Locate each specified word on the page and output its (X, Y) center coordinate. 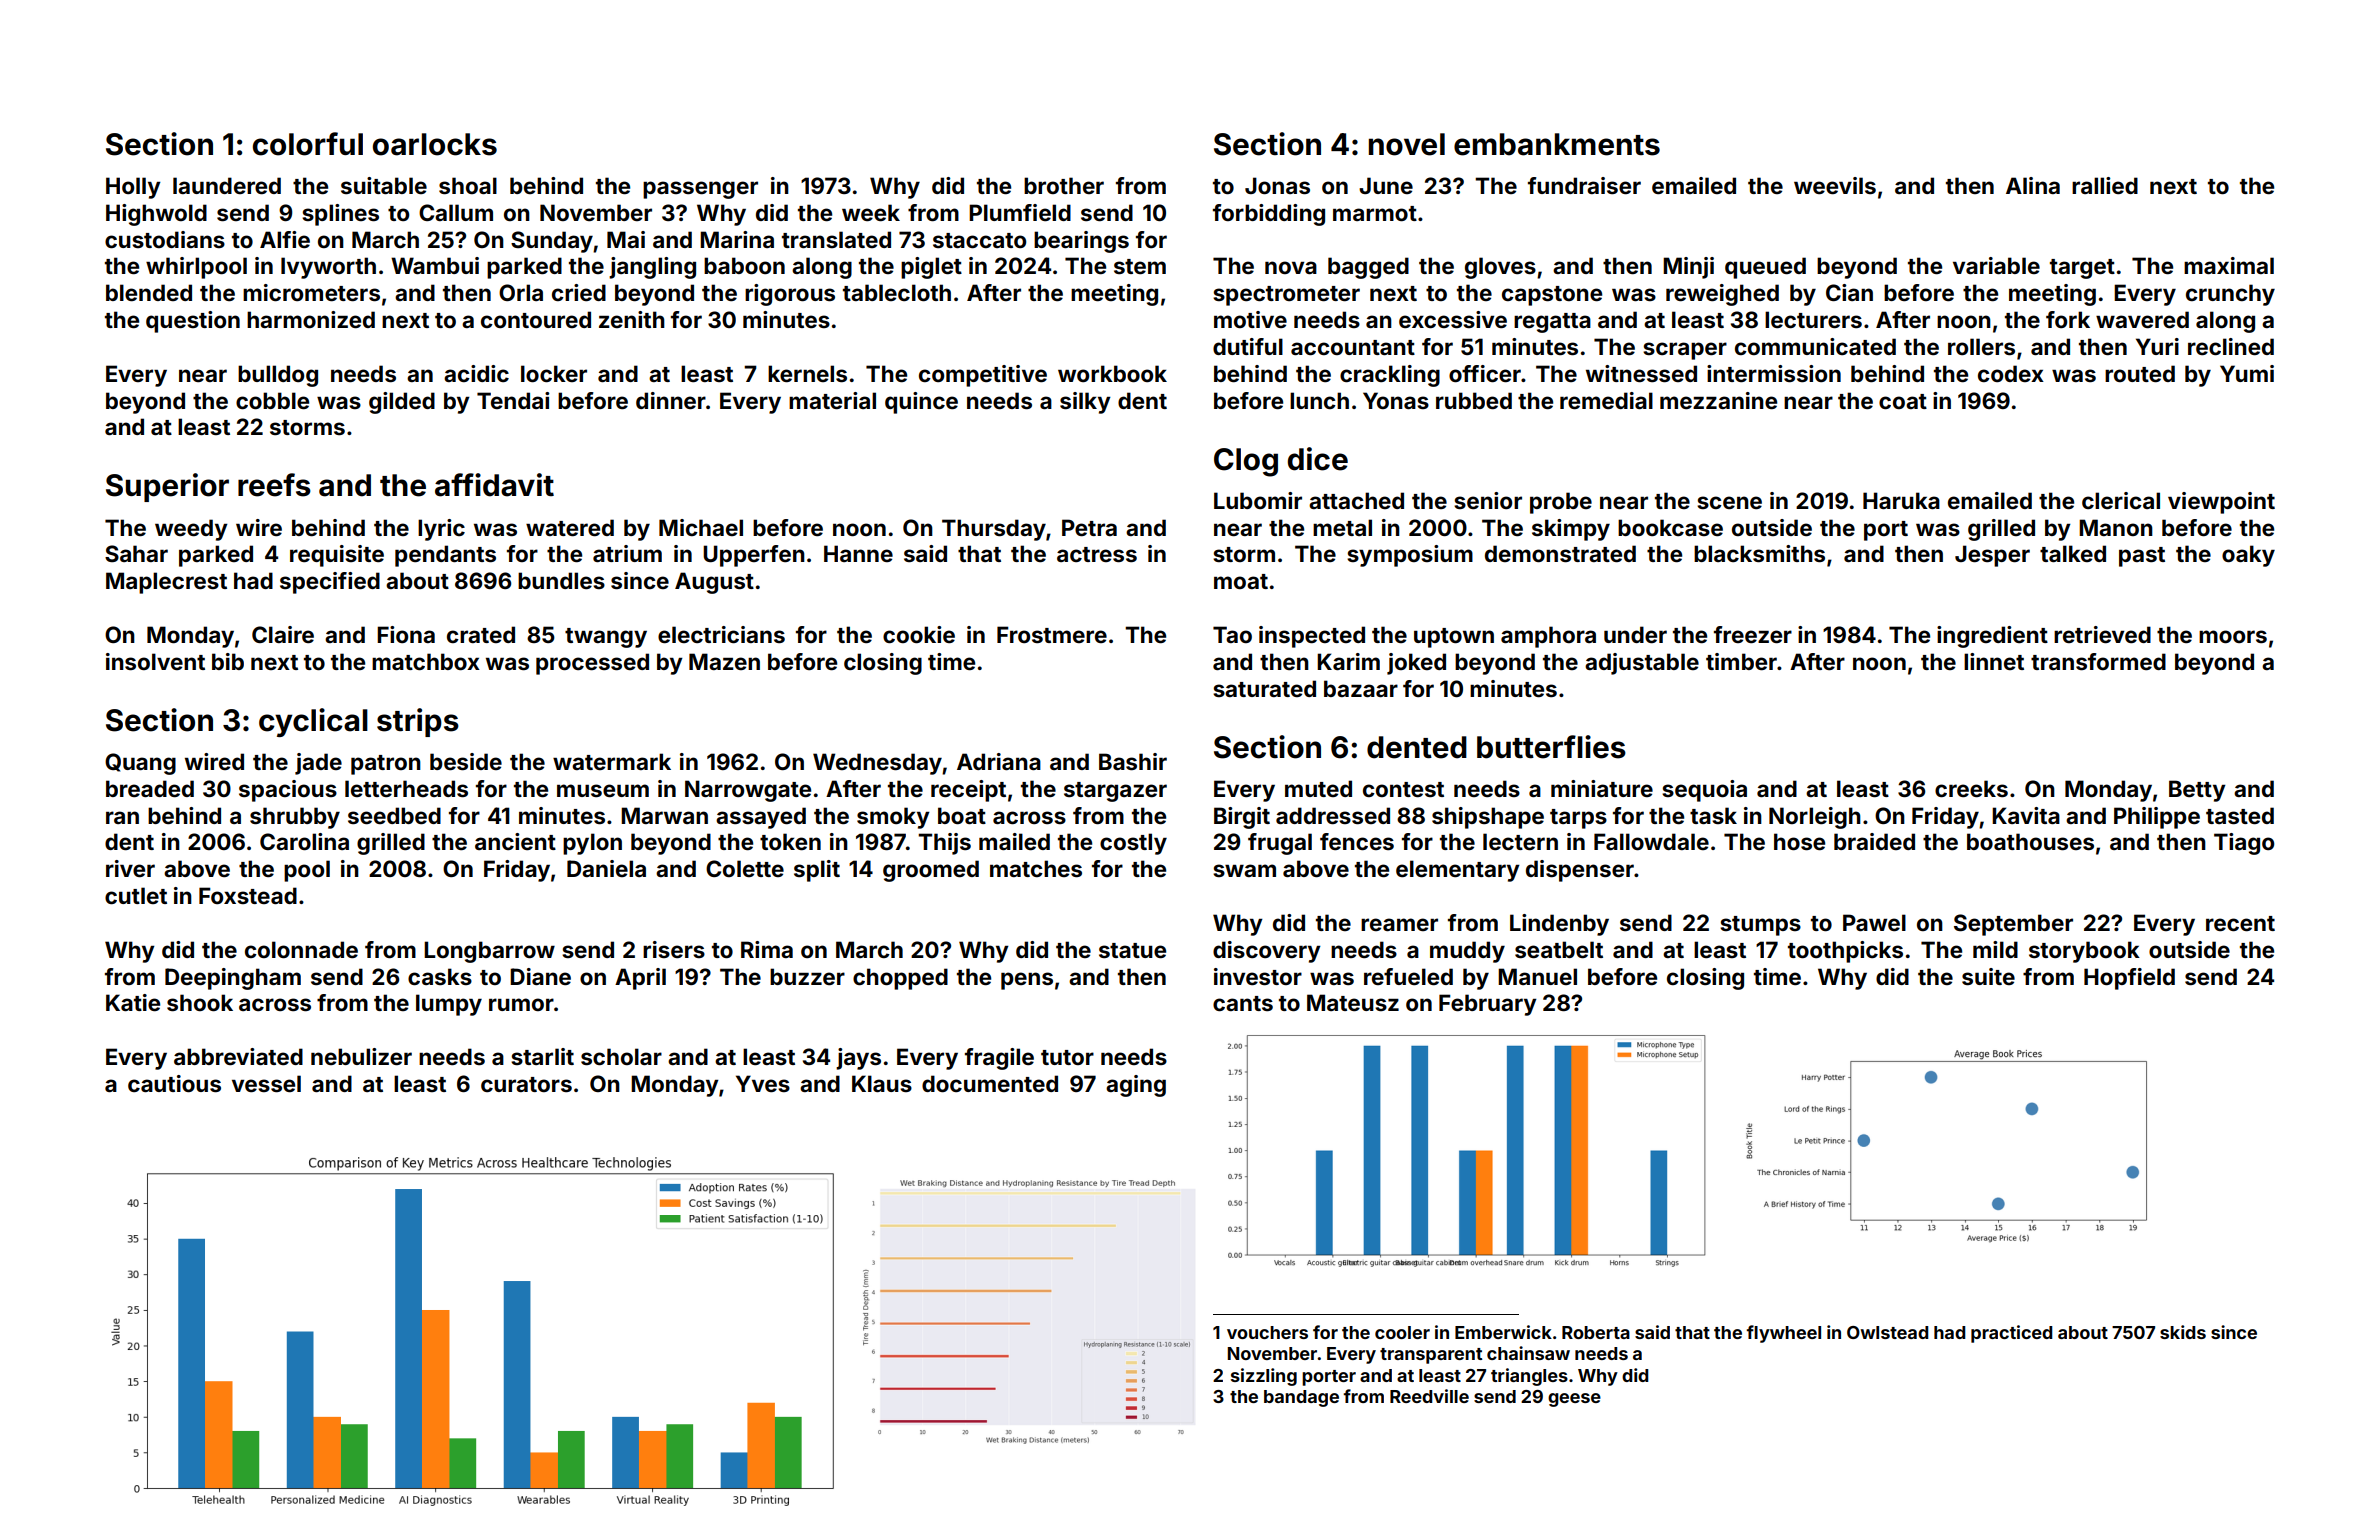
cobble (272, 400)
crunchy (2230, 295)
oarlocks (435, 144)
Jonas (1277, 186)
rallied (2105, 185)
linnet (1994, 661)
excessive (1453, 320)
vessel (266, 1084)
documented (990, 1083)
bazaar (1361, 688)
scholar (621, 1057)
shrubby (295, 818)
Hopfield (2129, 979)
